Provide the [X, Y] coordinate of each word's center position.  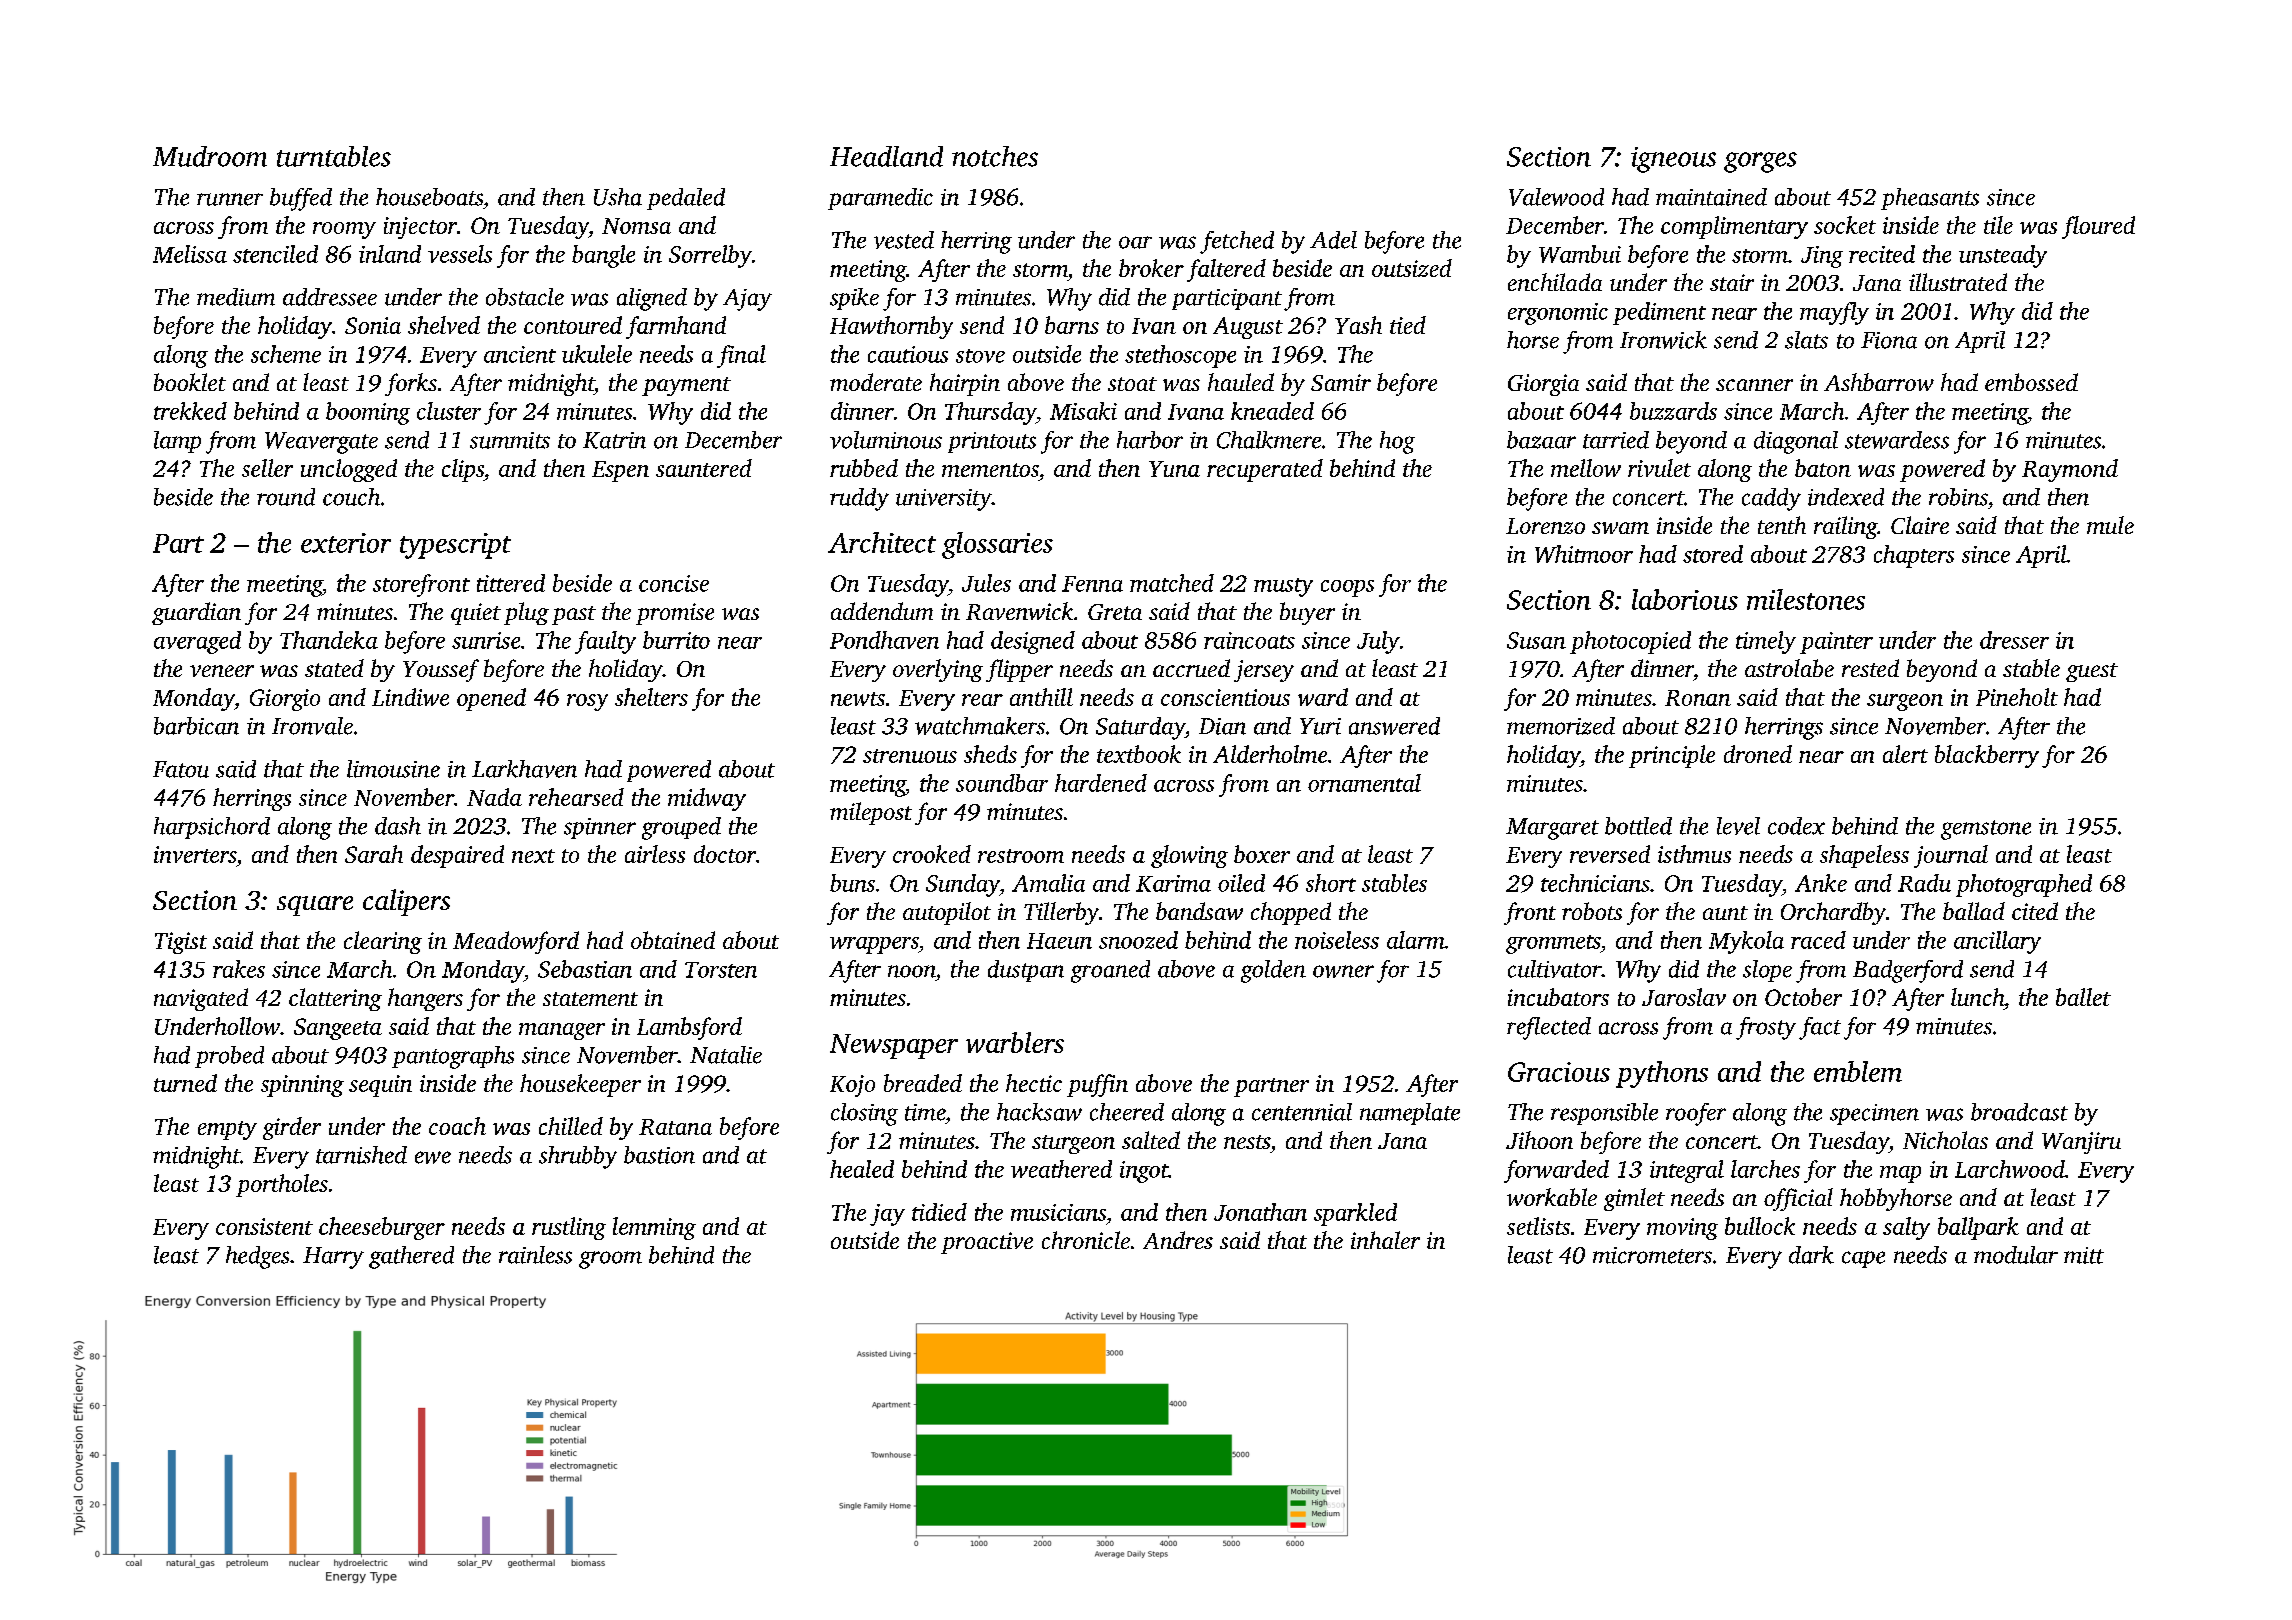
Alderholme [1270, 754]
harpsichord [212, 828]
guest [2092, 672]
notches [995, 156]
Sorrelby [710, 256]
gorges [1760, 162]
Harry [333, 1258]
